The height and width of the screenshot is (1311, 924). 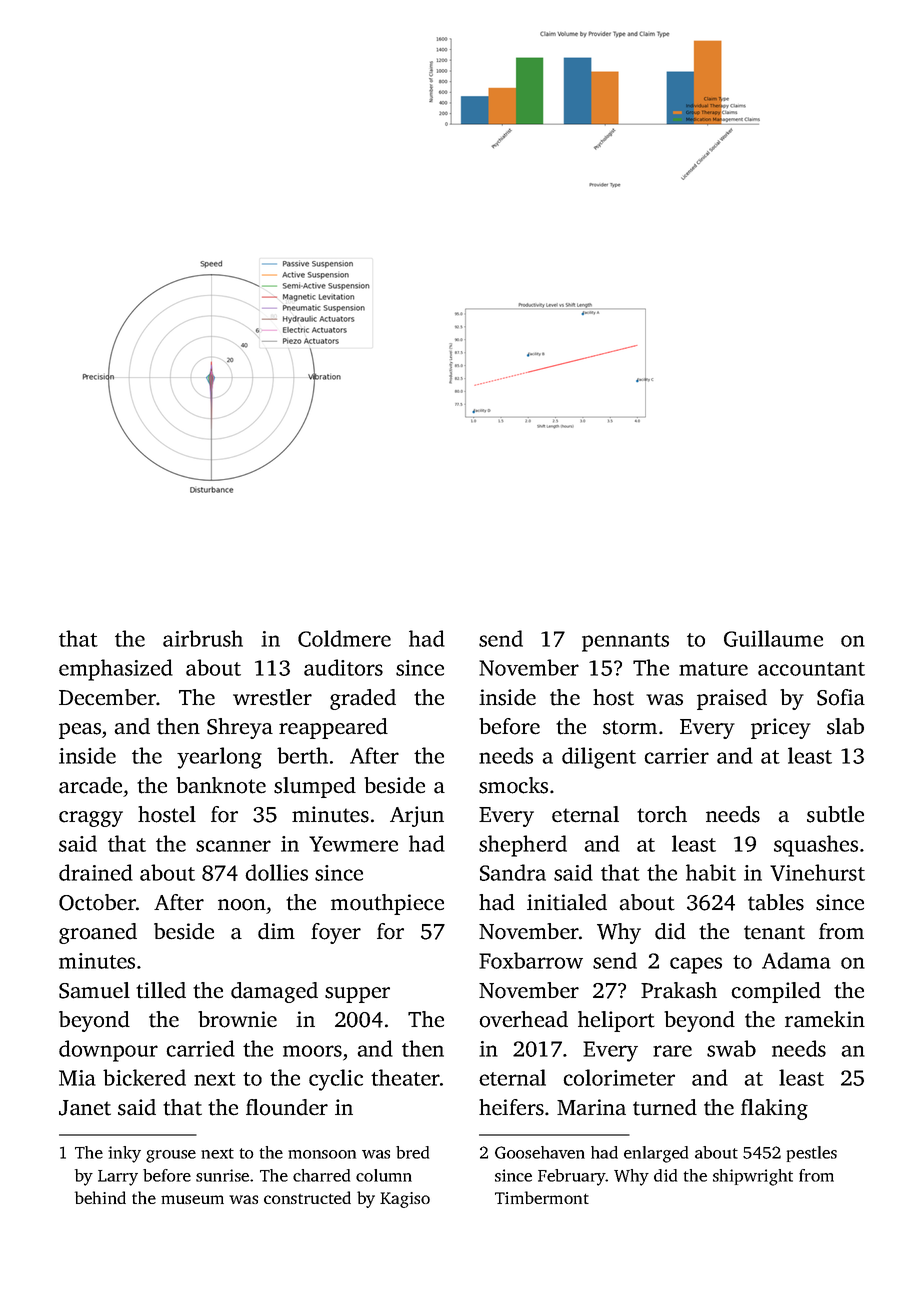 What do you see at coordinates (405, 1200) in the screenshot?
I see `Kagiso` at bounding box center [405, 1200].
